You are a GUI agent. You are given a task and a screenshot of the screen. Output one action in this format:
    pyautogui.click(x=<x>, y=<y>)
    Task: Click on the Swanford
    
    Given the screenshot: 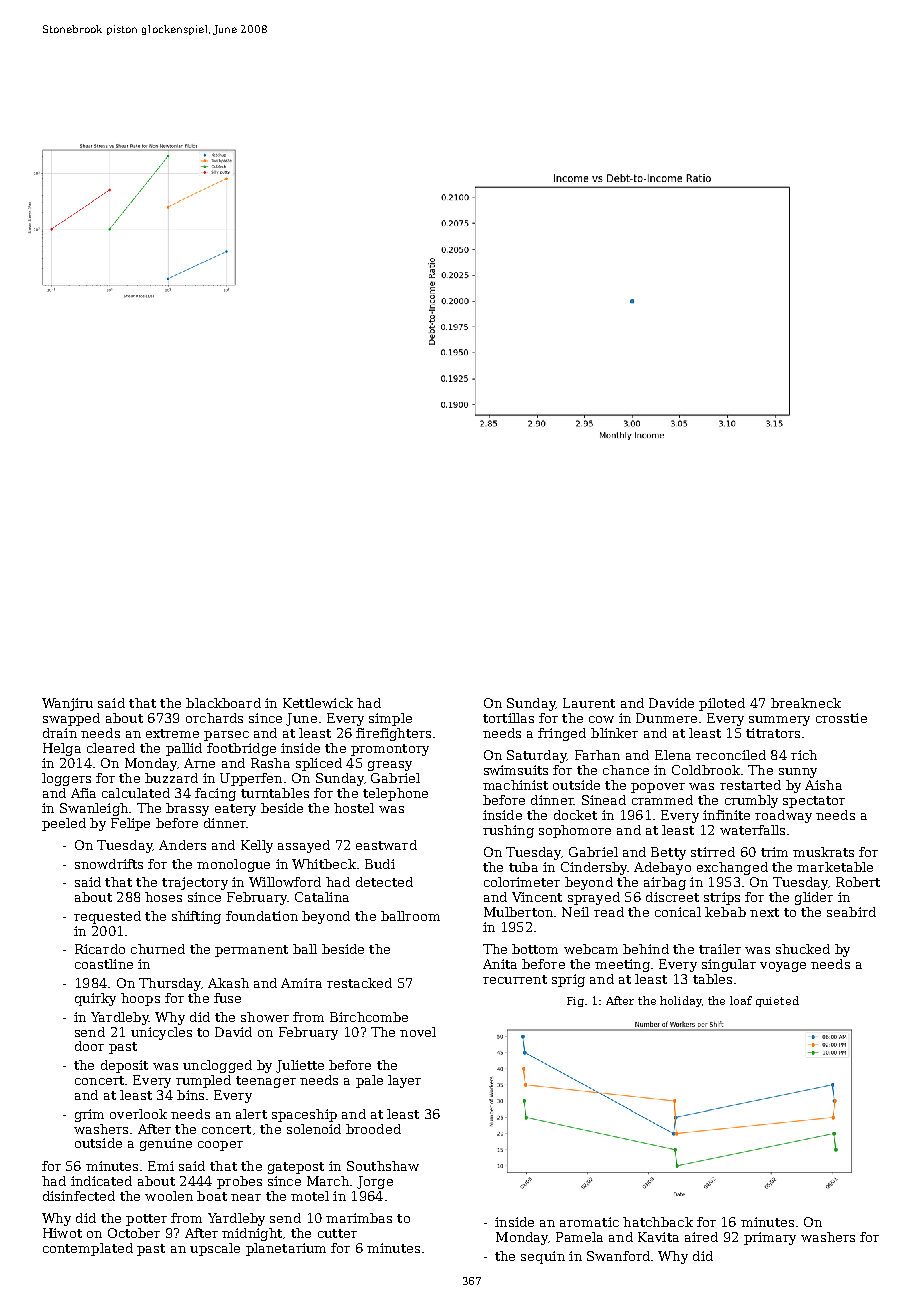 What is the action you would take?
    pyautogui.click(x=618, y=1256)
